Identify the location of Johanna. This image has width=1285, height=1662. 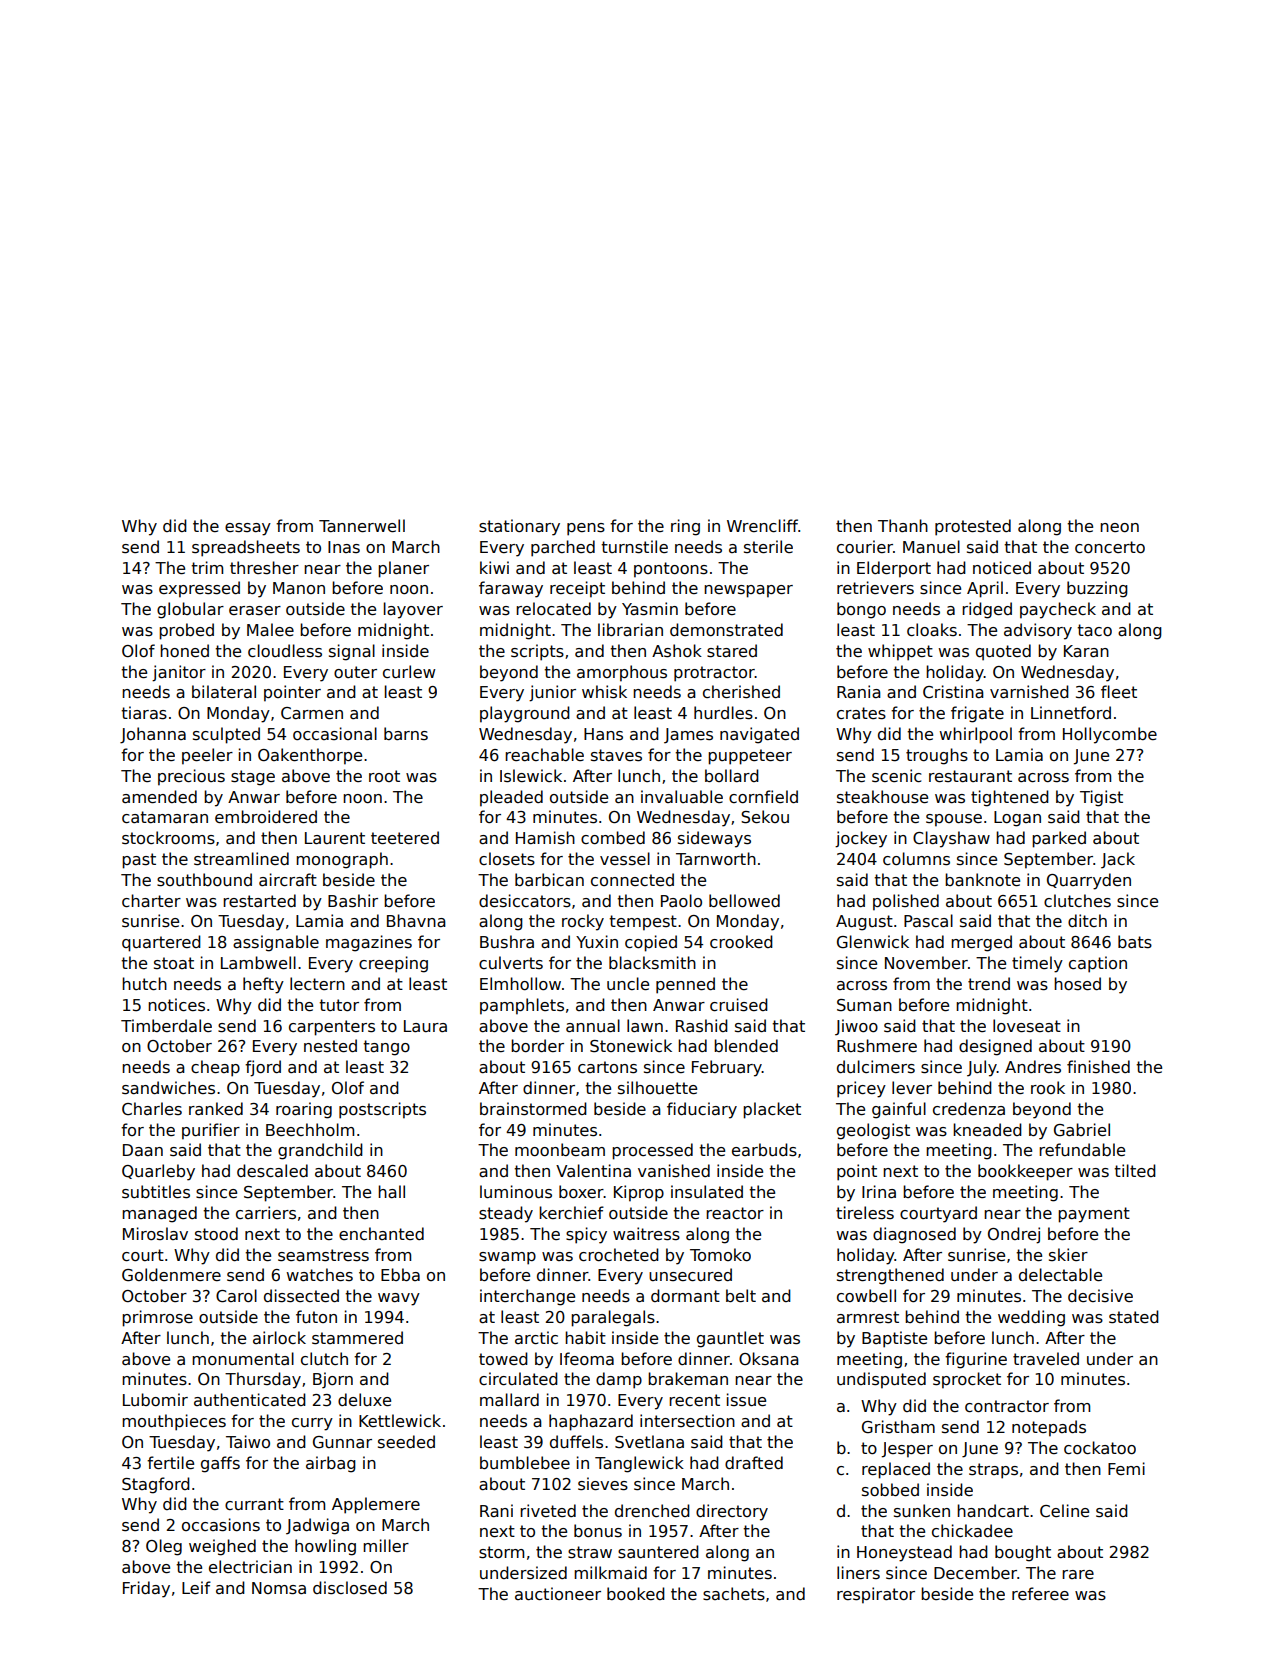
(153, 735).
